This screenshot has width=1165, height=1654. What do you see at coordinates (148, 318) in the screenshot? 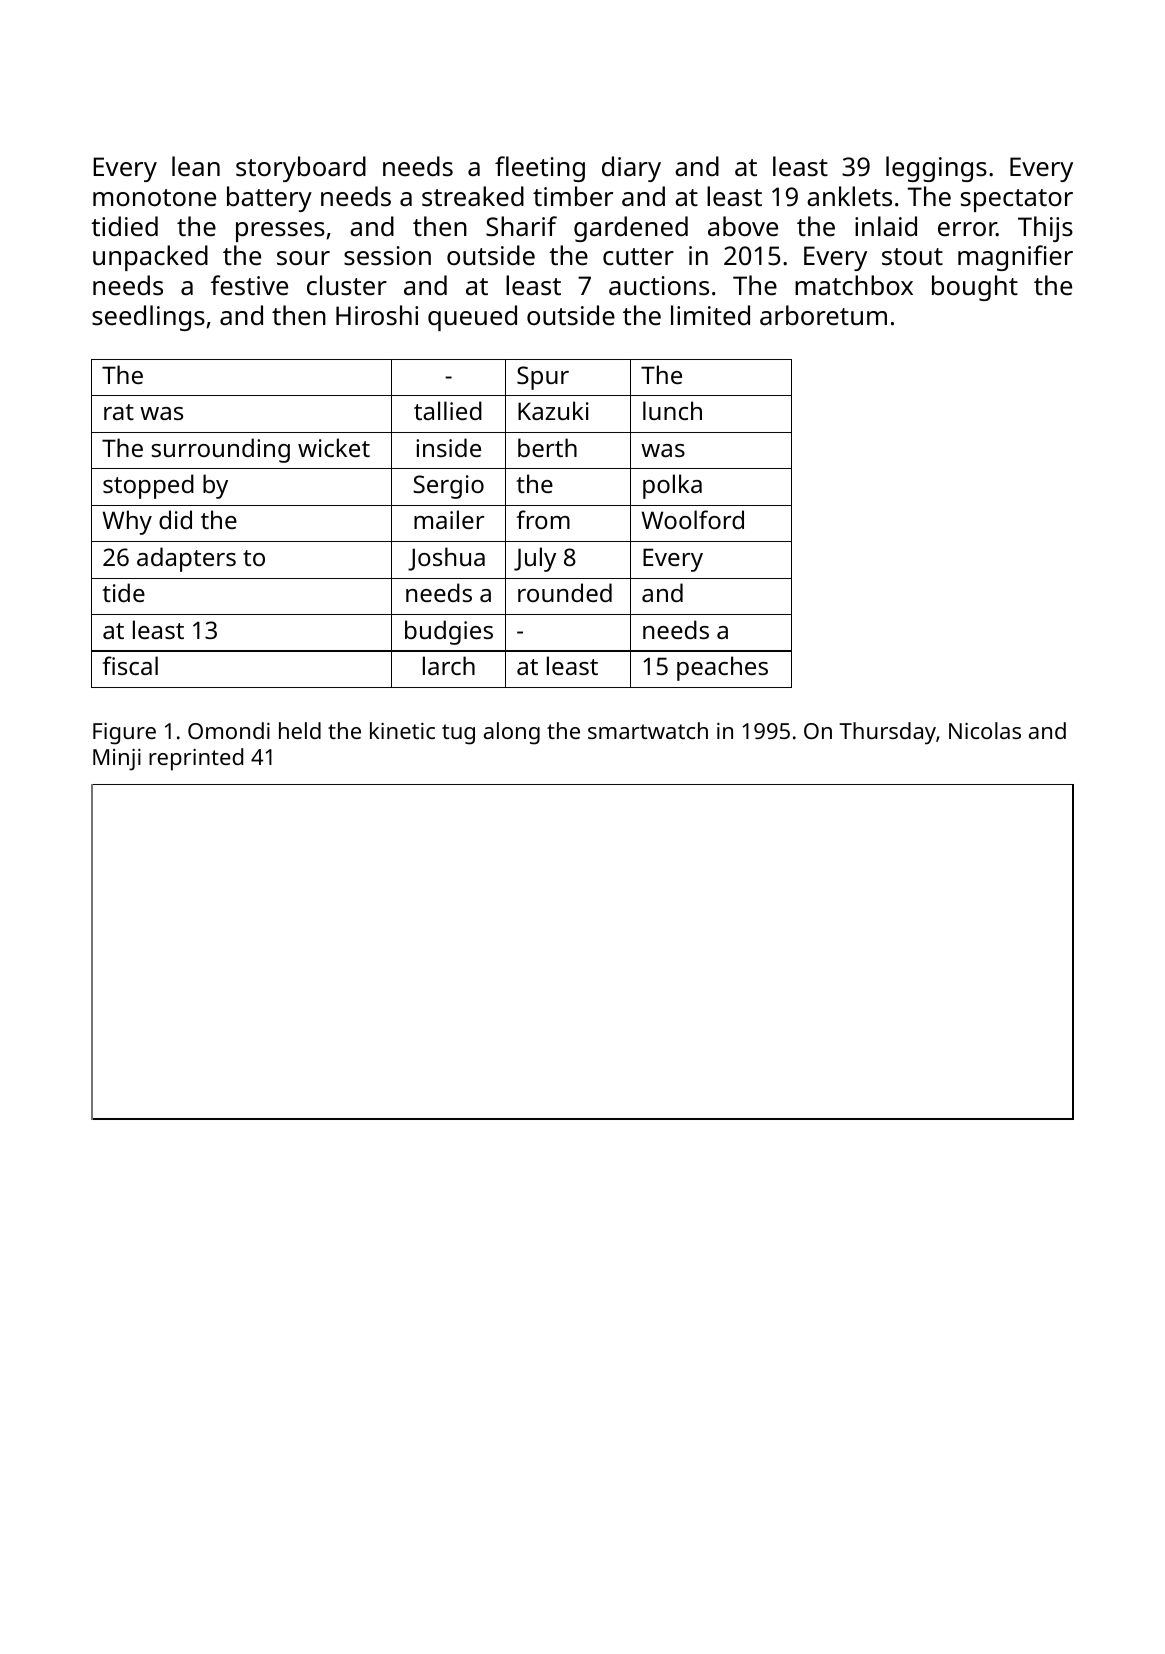
I see `seedlings` at bounding box center [148, 318].
